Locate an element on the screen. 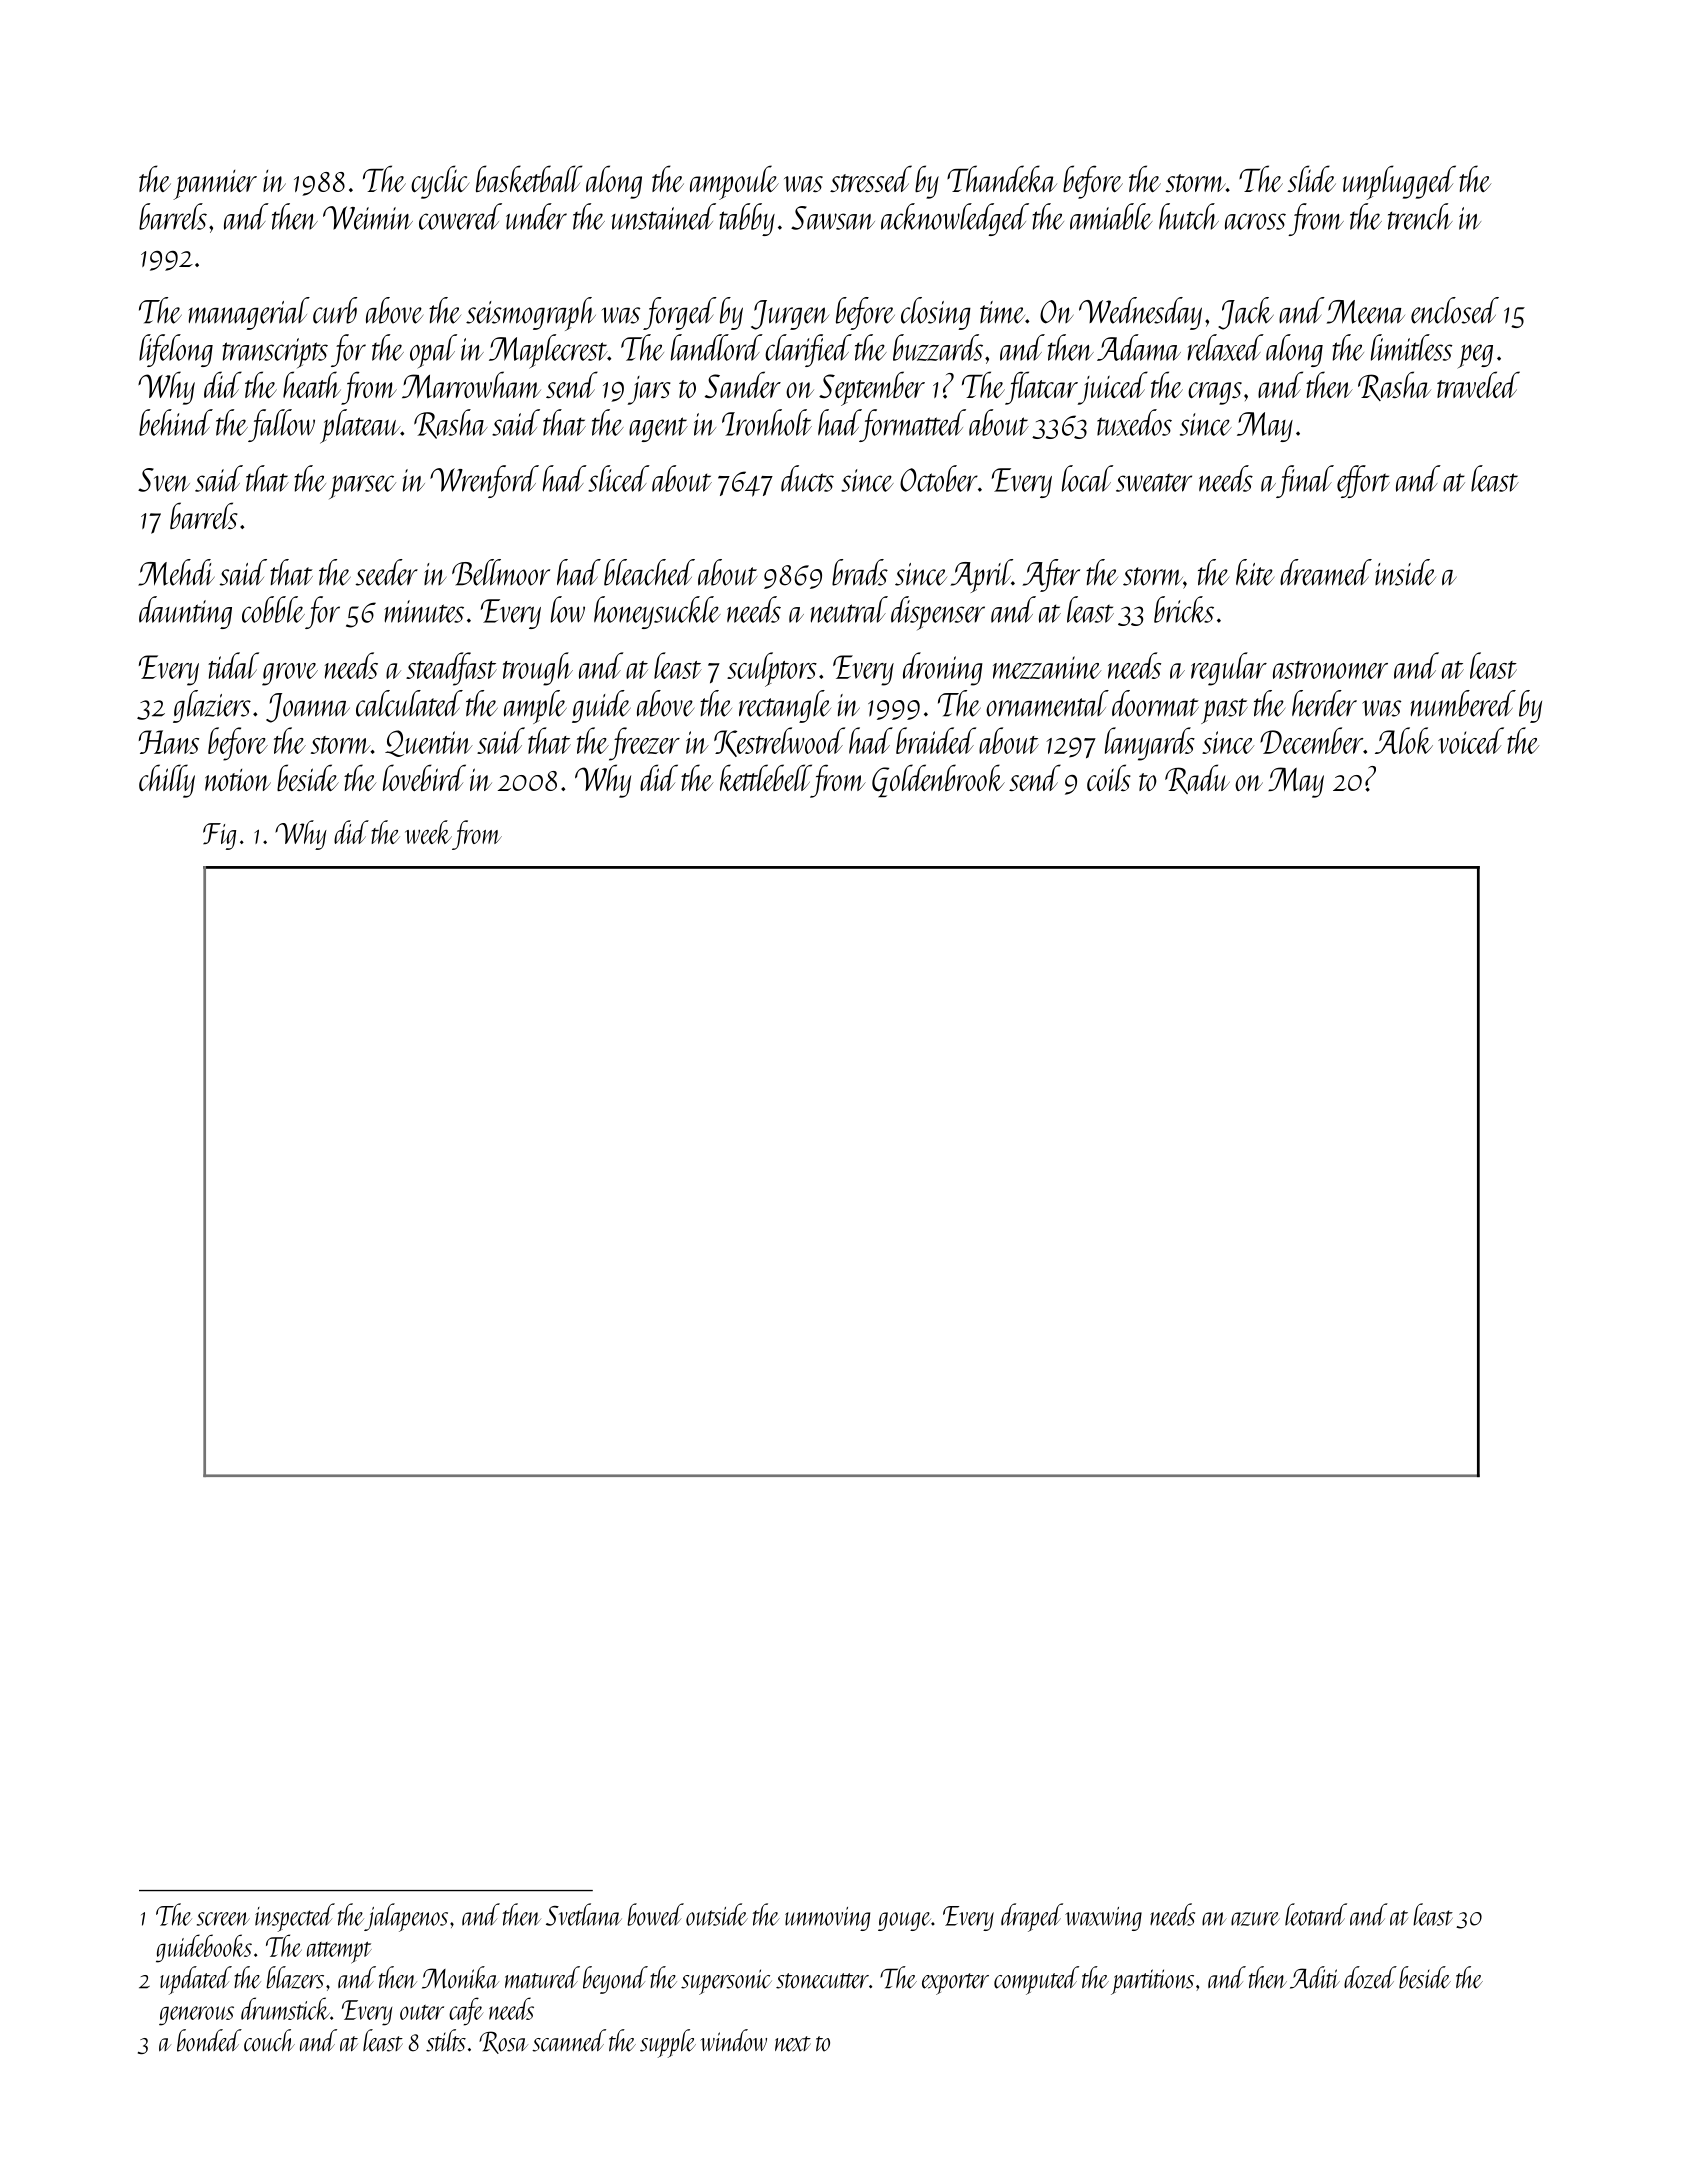 Image resolution: width=1683 pixels, height=2178 pixels. screen is located at coordinates (223, 1919).
